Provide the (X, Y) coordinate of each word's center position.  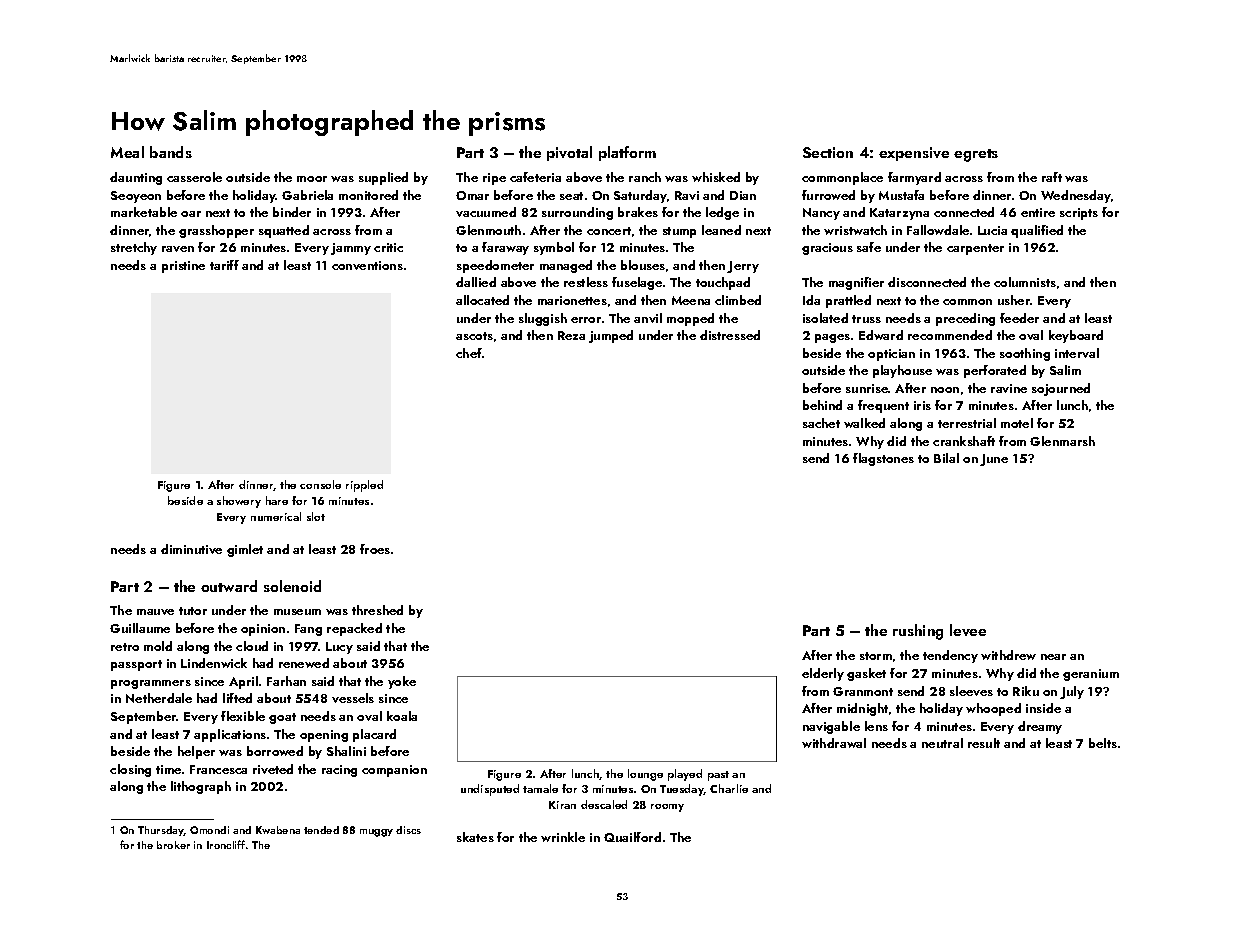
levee (968, 630)
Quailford (632, 837)
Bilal (946, 458)
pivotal (569, 153)
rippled (364, 486)
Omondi (209, 830)
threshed (377, 610)
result (984, 743)
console (320, 484)
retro (125, 647)
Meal (127, 152)
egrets (976, 155)
